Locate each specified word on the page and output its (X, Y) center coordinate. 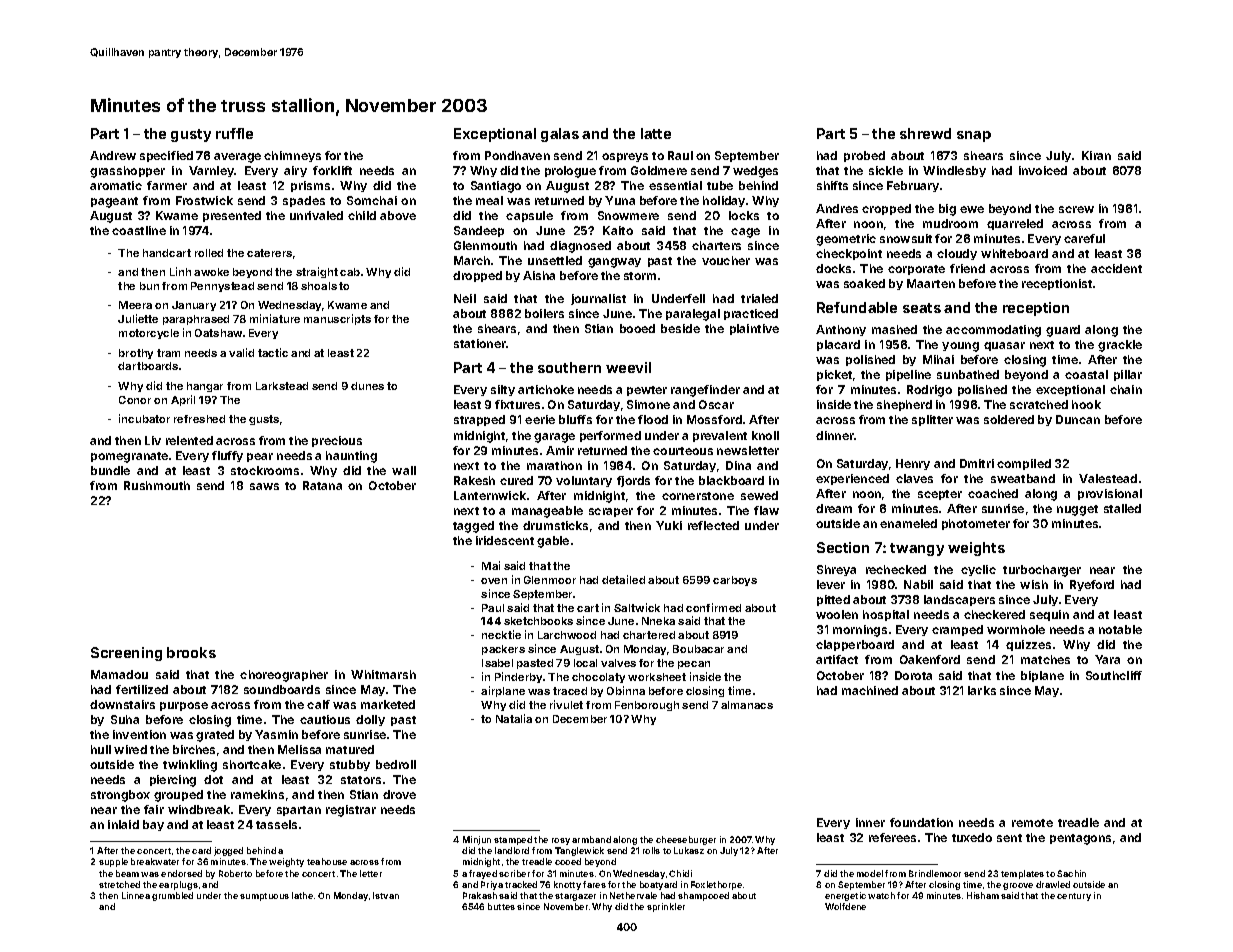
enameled (908, 523)
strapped (479, 420)
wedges (755, 172)
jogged (228, 851)
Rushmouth (157, 485)
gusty (191, 135)
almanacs (747, 705)
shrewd (925, 133)
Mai (491, 565)
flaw (766, 510)
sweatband (1023, 478)
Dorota (913, 675)
